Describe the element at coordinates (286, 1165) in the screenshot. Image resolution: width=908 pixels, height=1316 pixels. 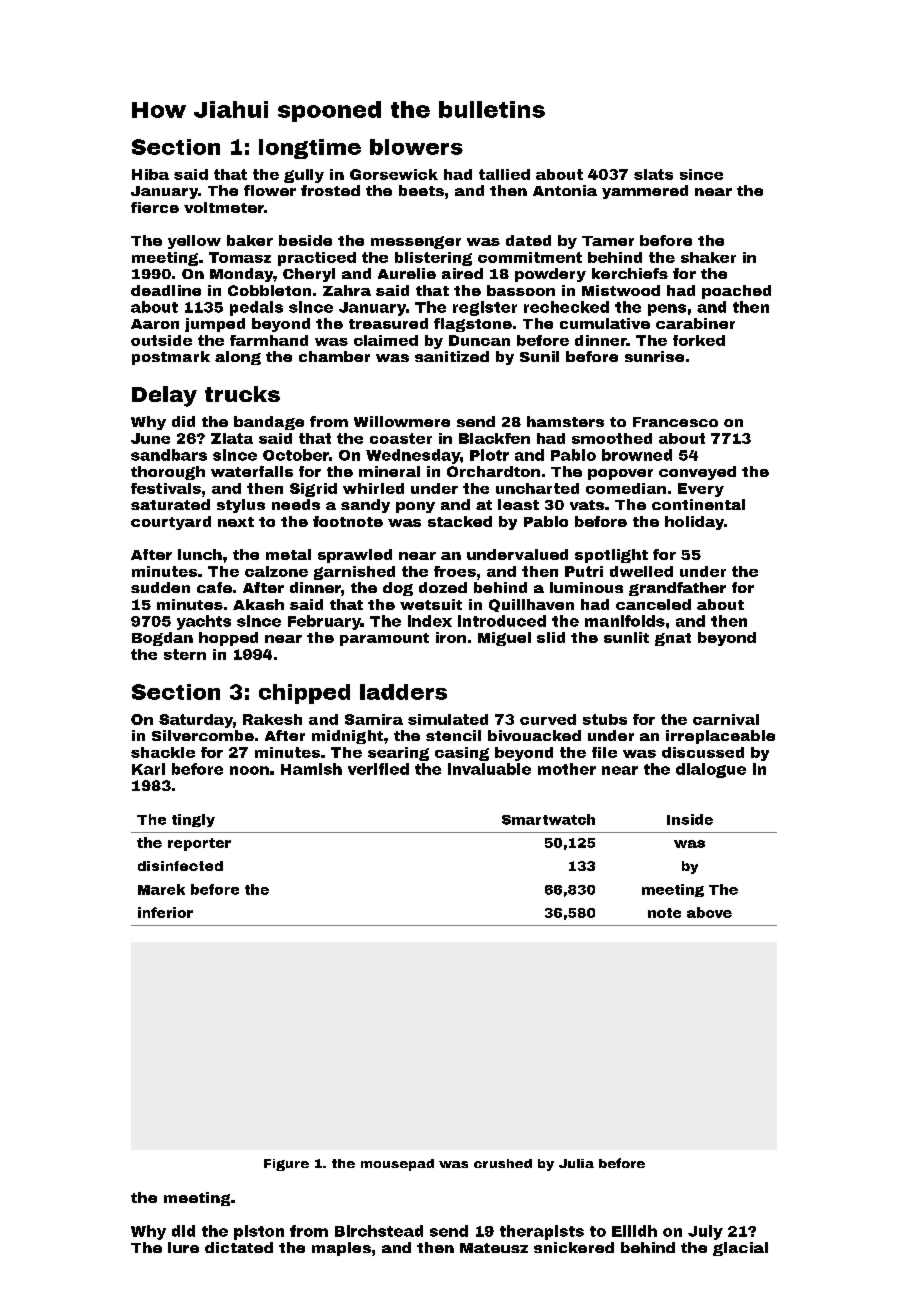
I see `Figure` at that location.
